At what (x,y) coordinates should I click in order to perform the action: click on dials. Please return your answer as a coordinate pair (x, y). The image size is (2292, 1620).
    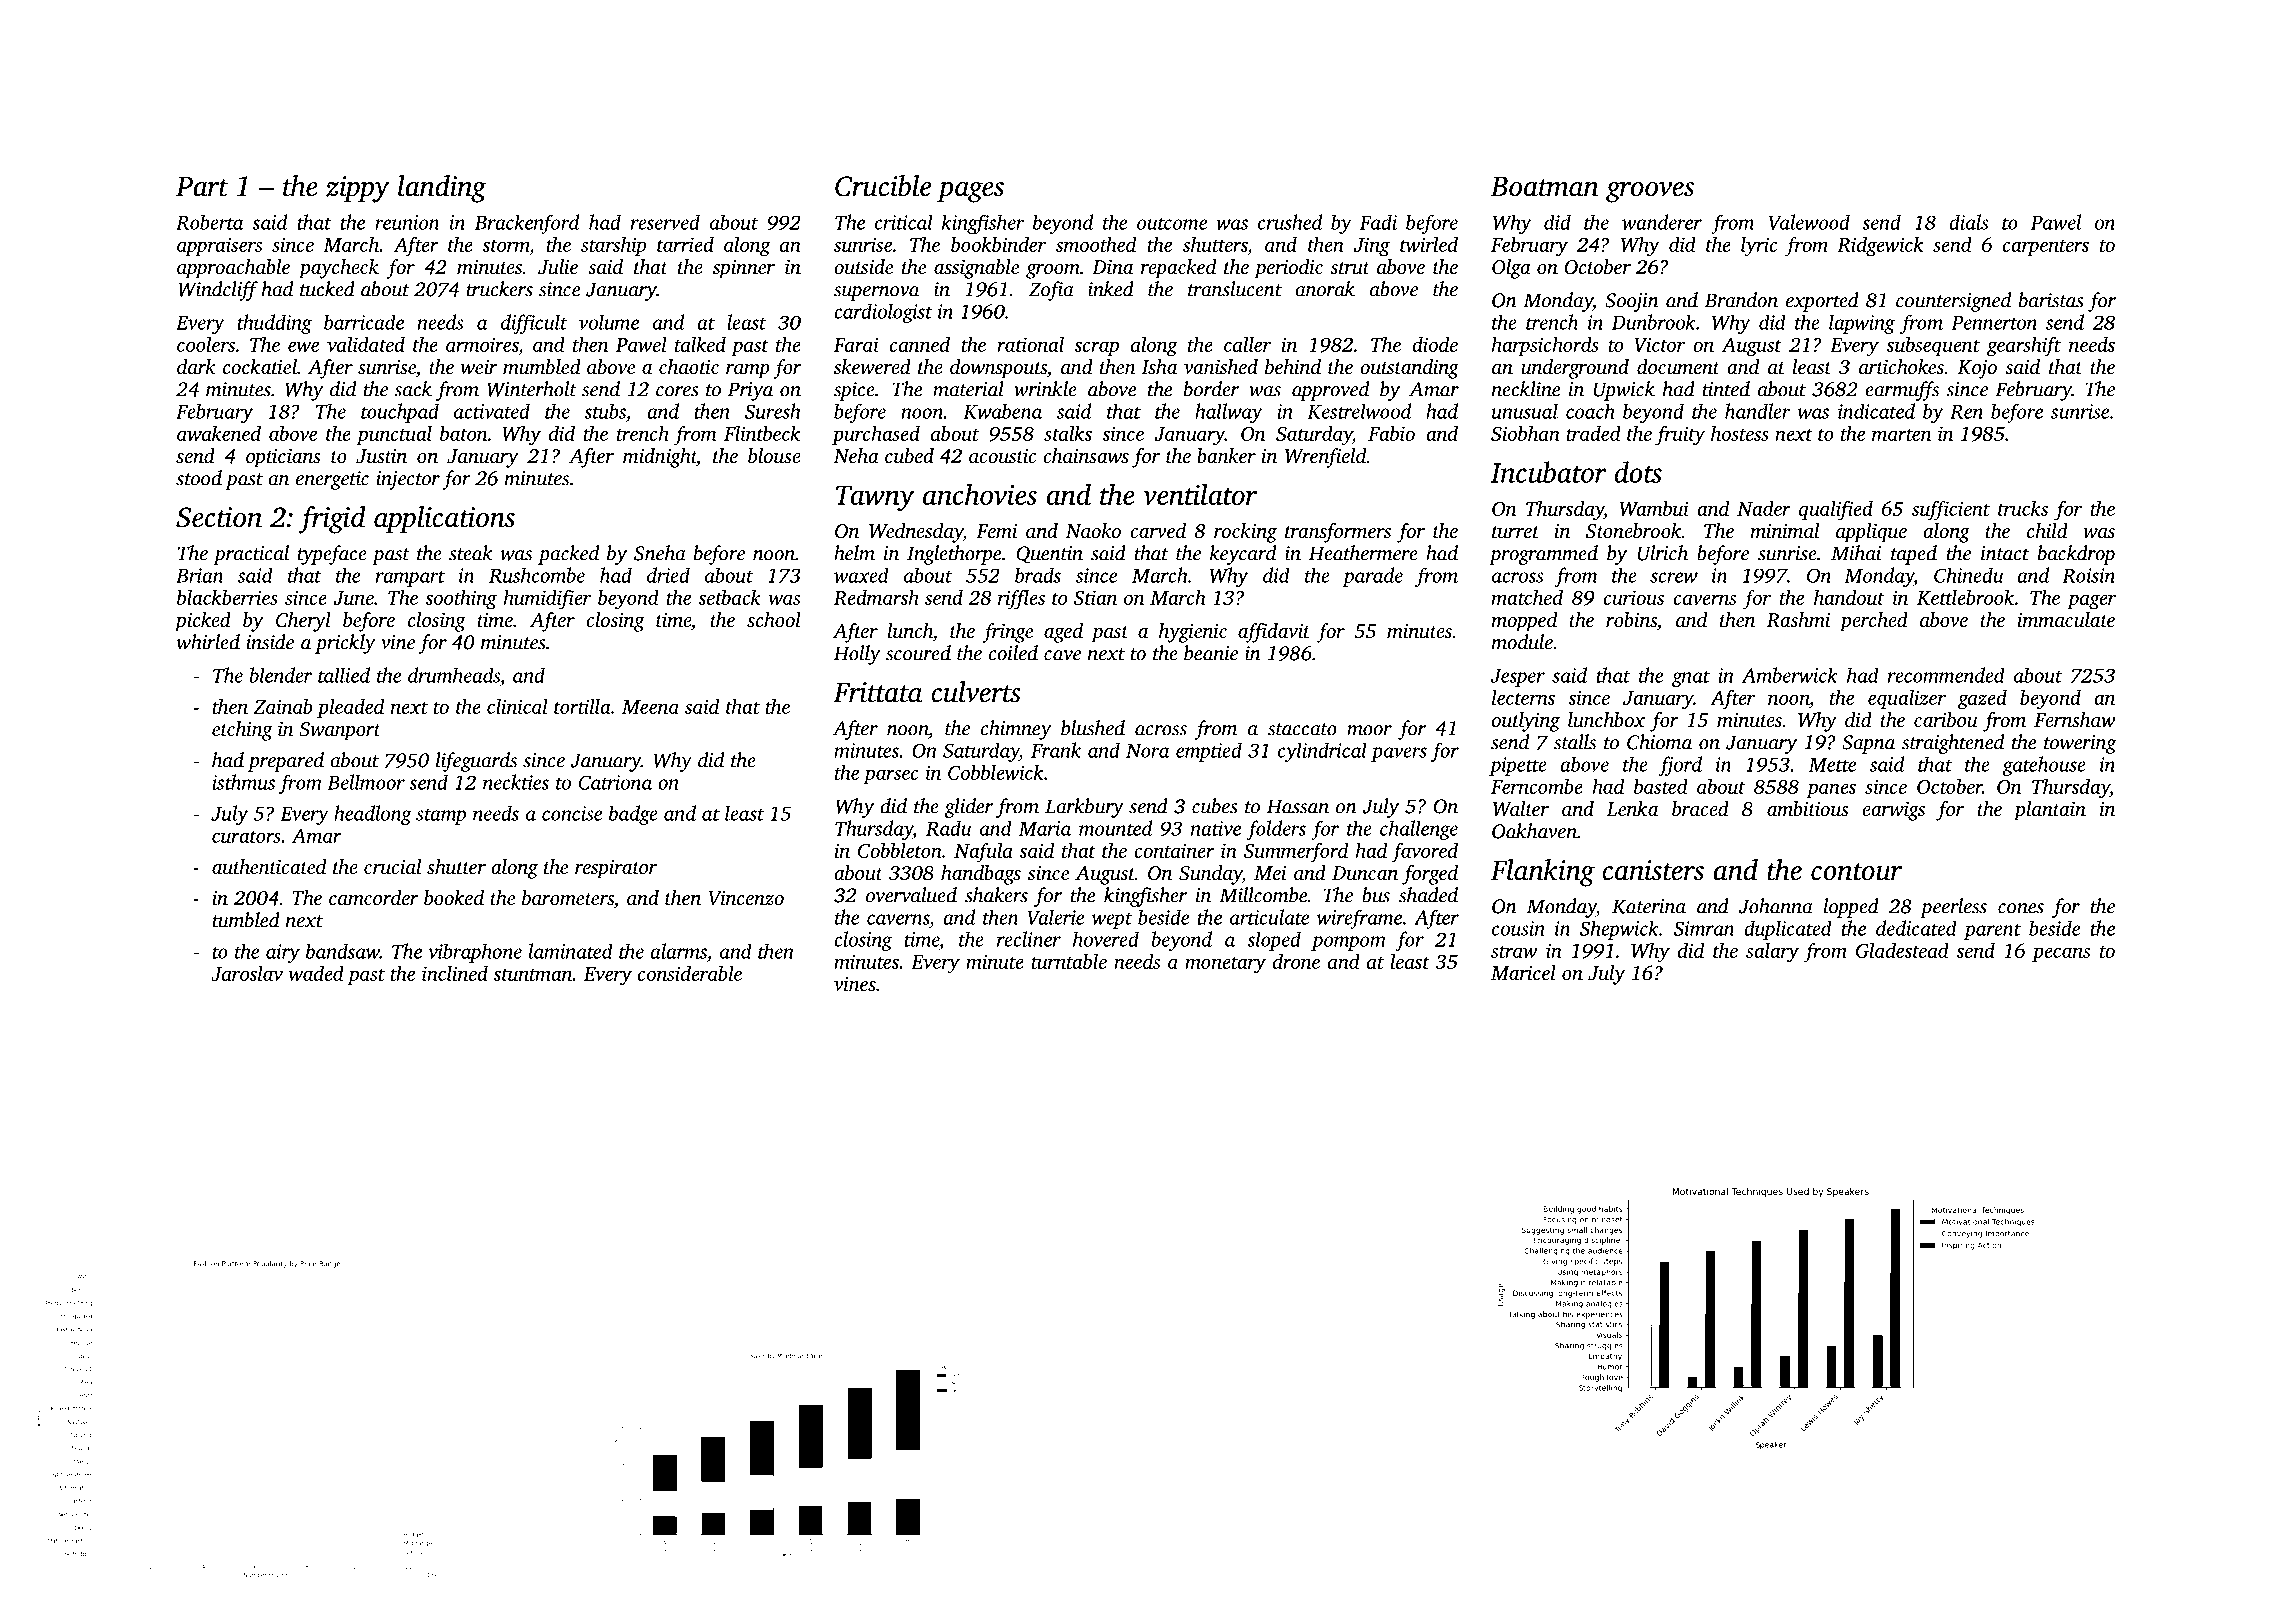
    Looking at the image, I should click on (1969, 222).
